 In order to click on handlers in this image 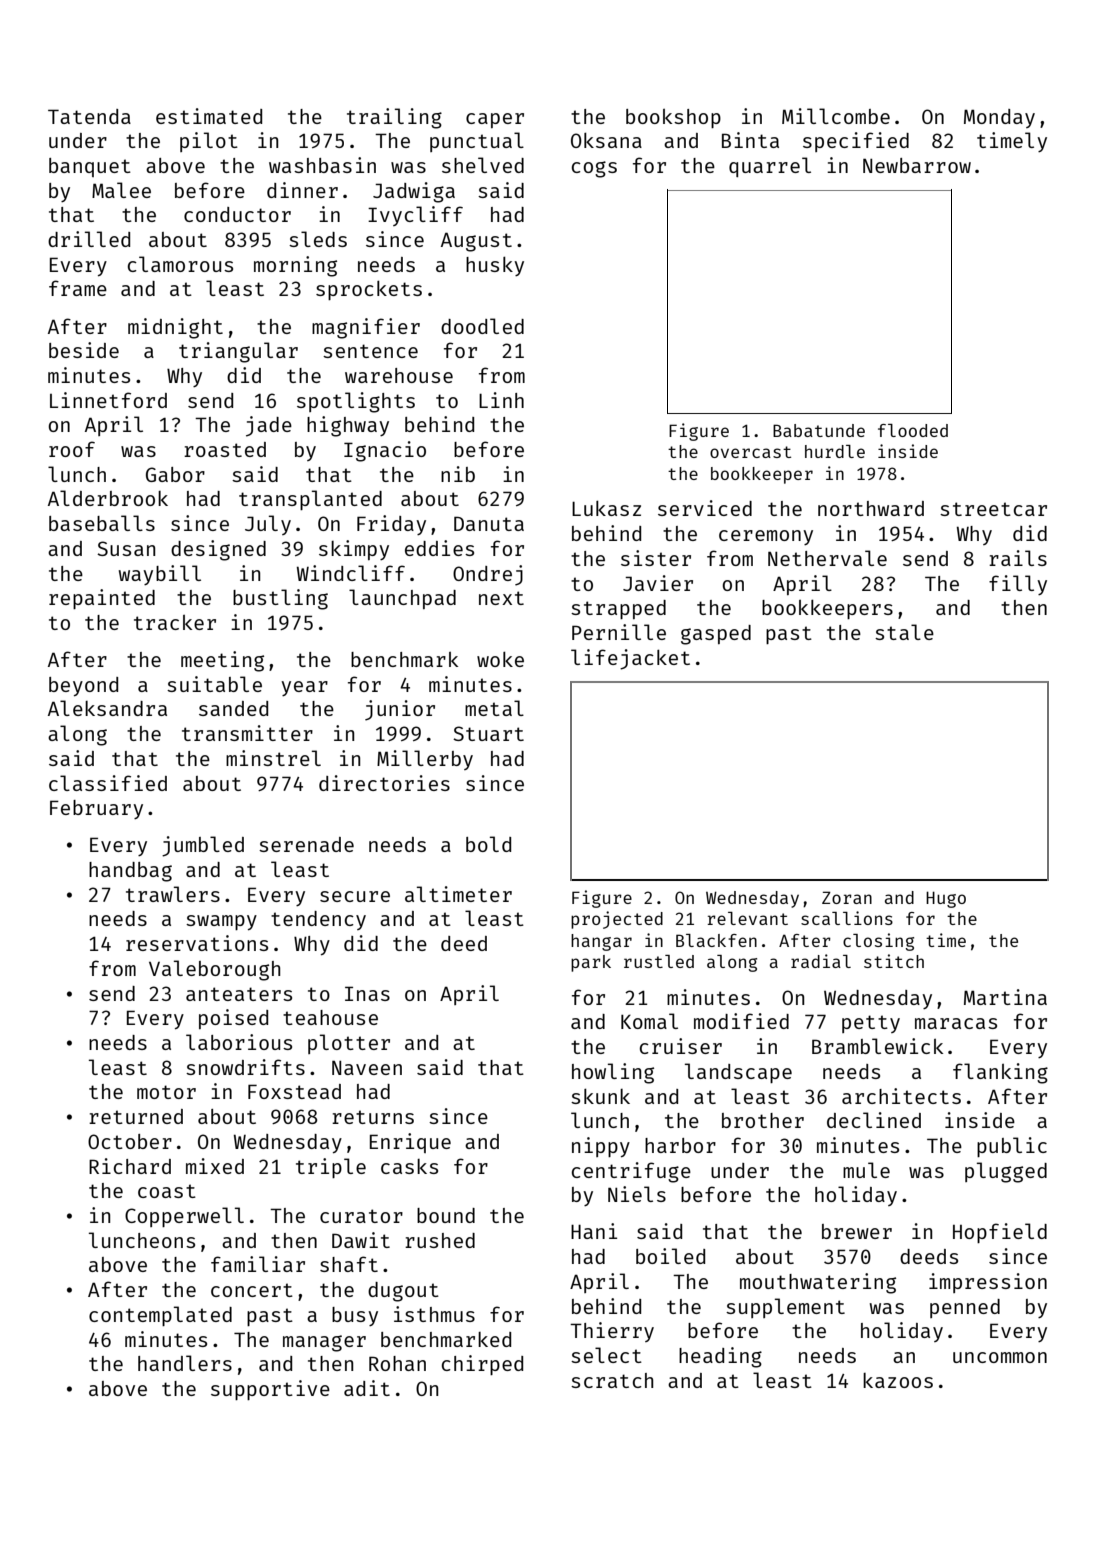, I will do `click(185, 1363)`.
